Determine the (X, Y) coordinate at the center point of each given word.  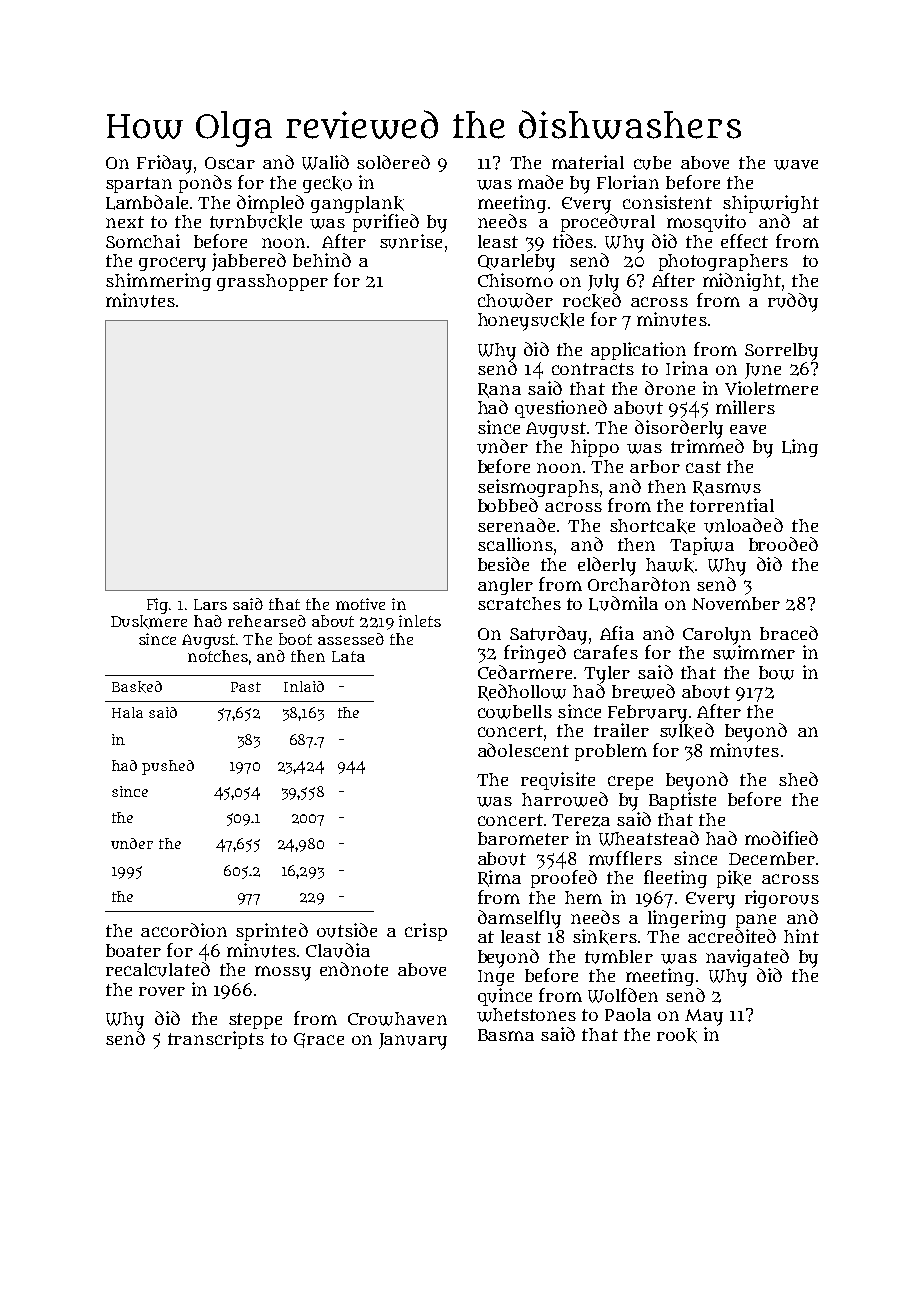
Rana (499, 390)
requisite (558, 781)
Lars (210, 604)
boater (133, 950)
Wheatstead (649, 838)
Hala (127, 712)
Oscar (230, 163)
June (763, 371)
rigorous (782, 899)
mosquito (706, 223)
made (540, 182)
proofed (564, 879)
